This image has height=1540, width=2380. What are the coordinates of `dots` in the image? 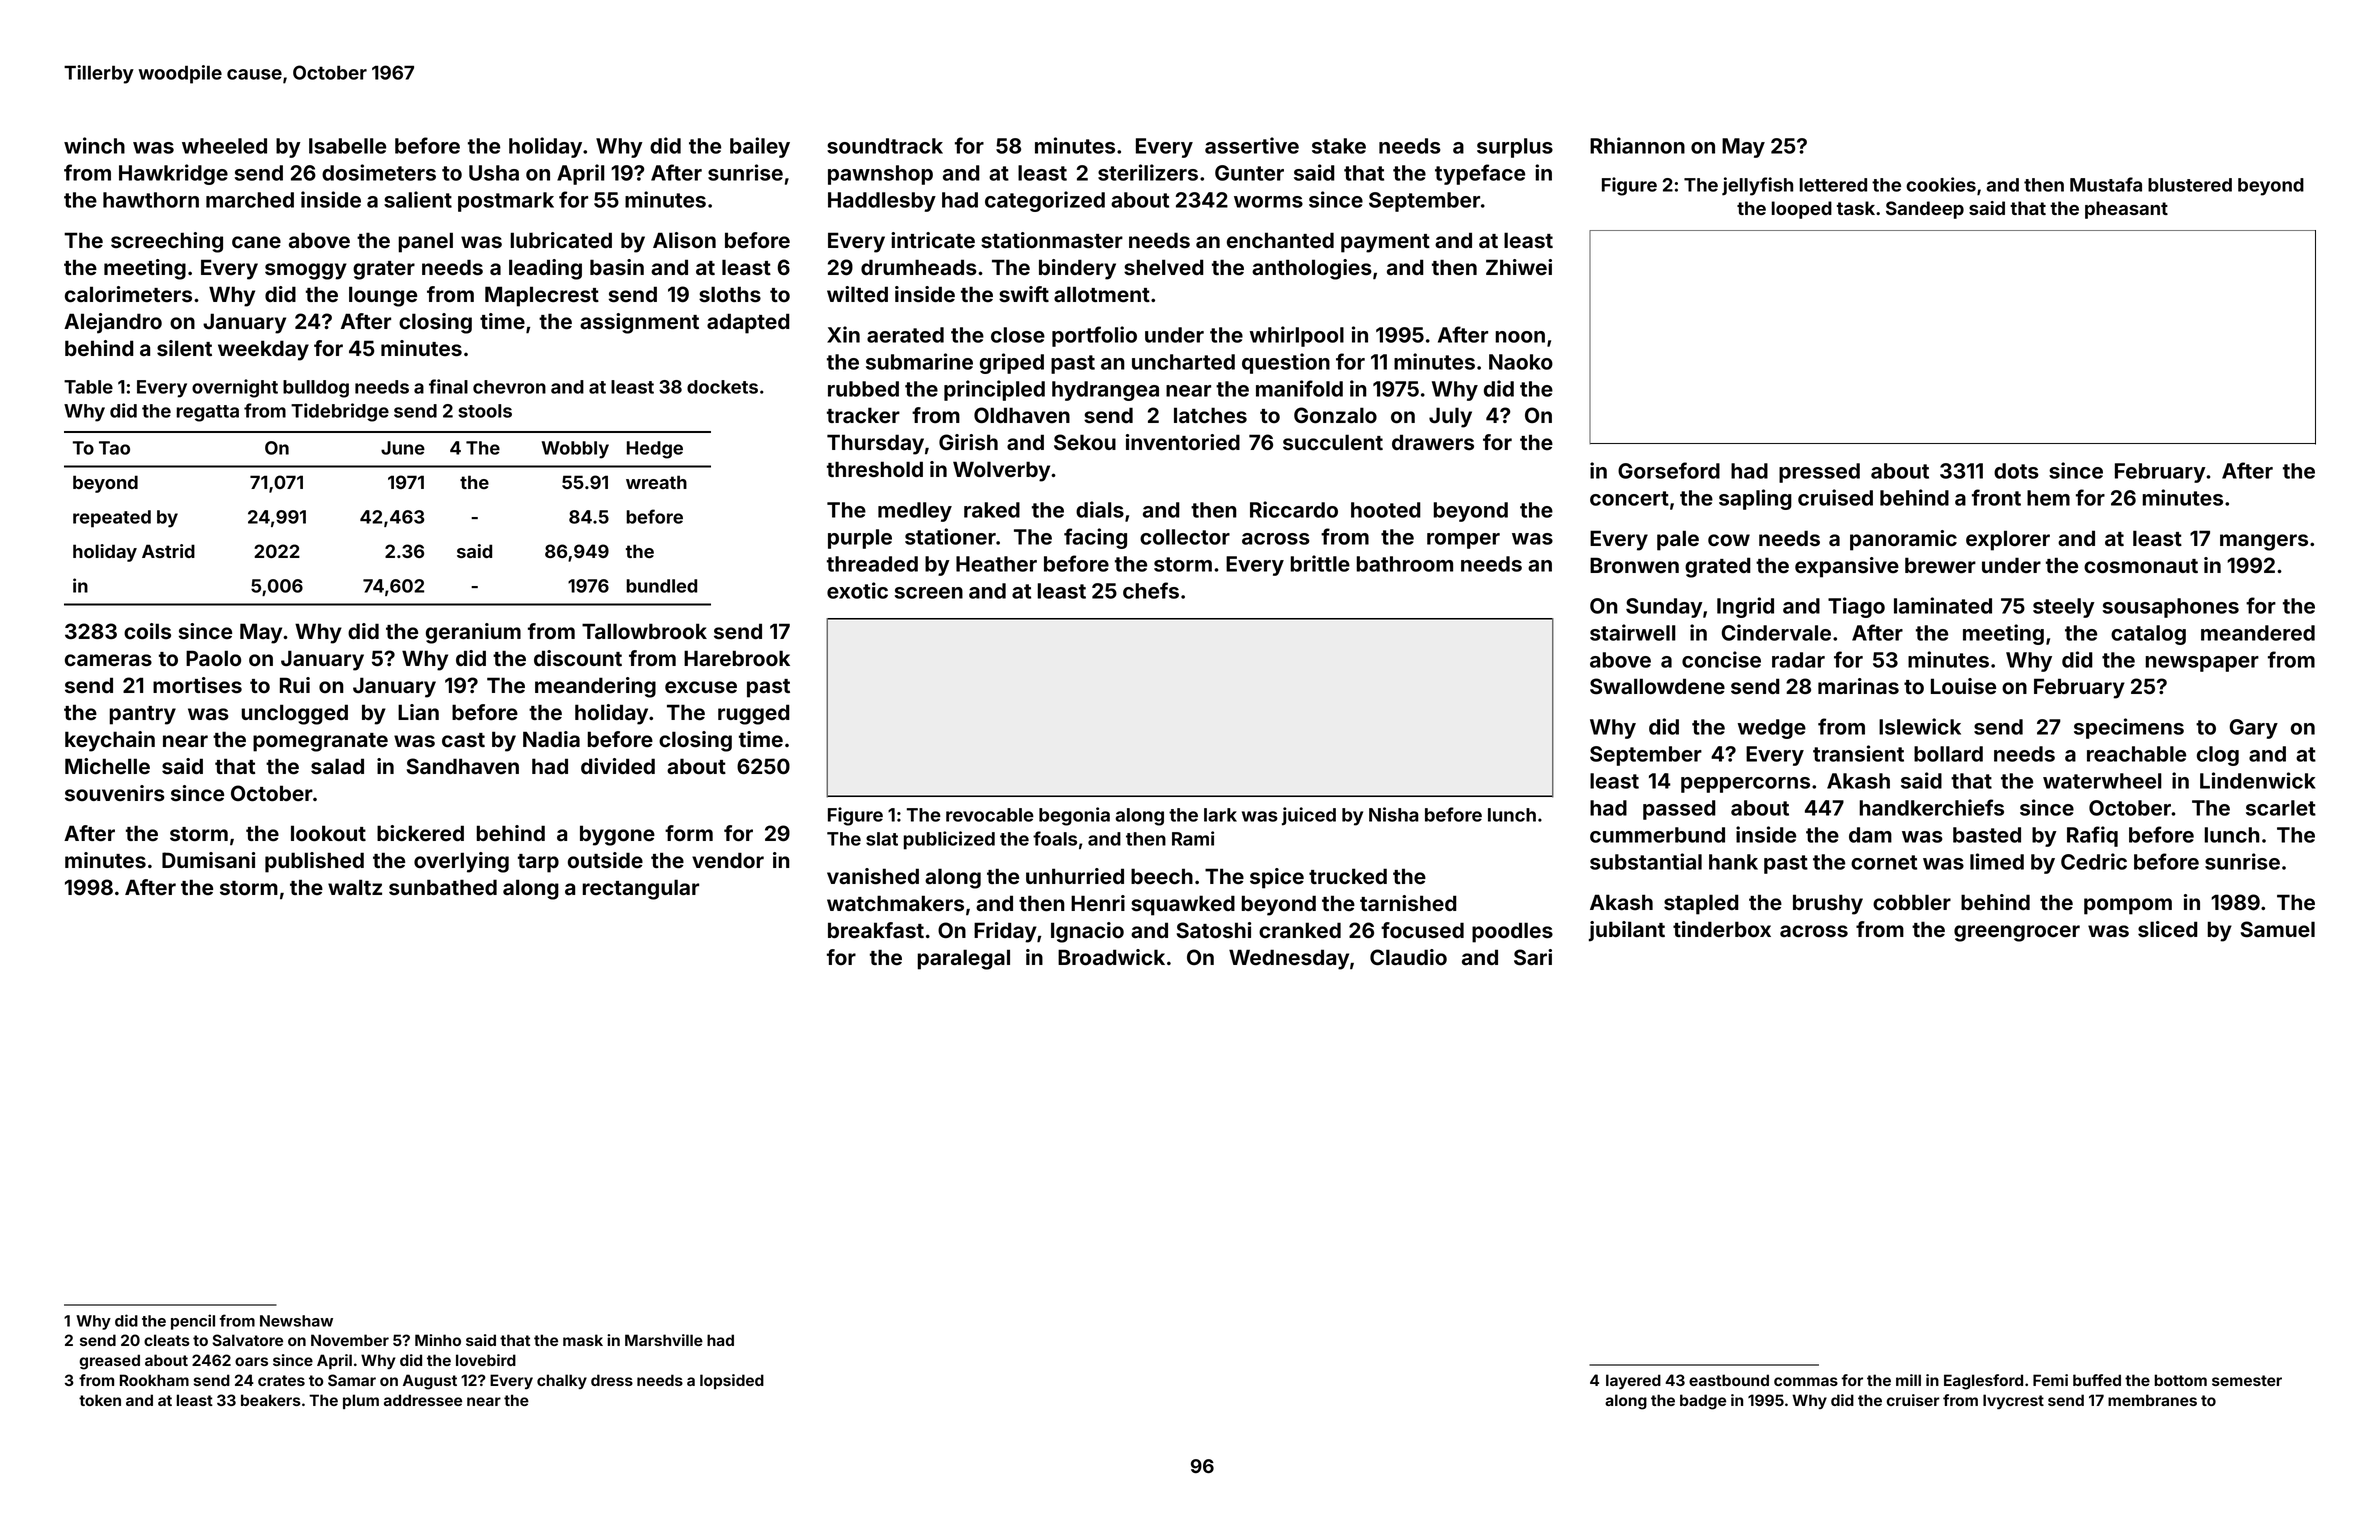 It's located at (2016, 471).
